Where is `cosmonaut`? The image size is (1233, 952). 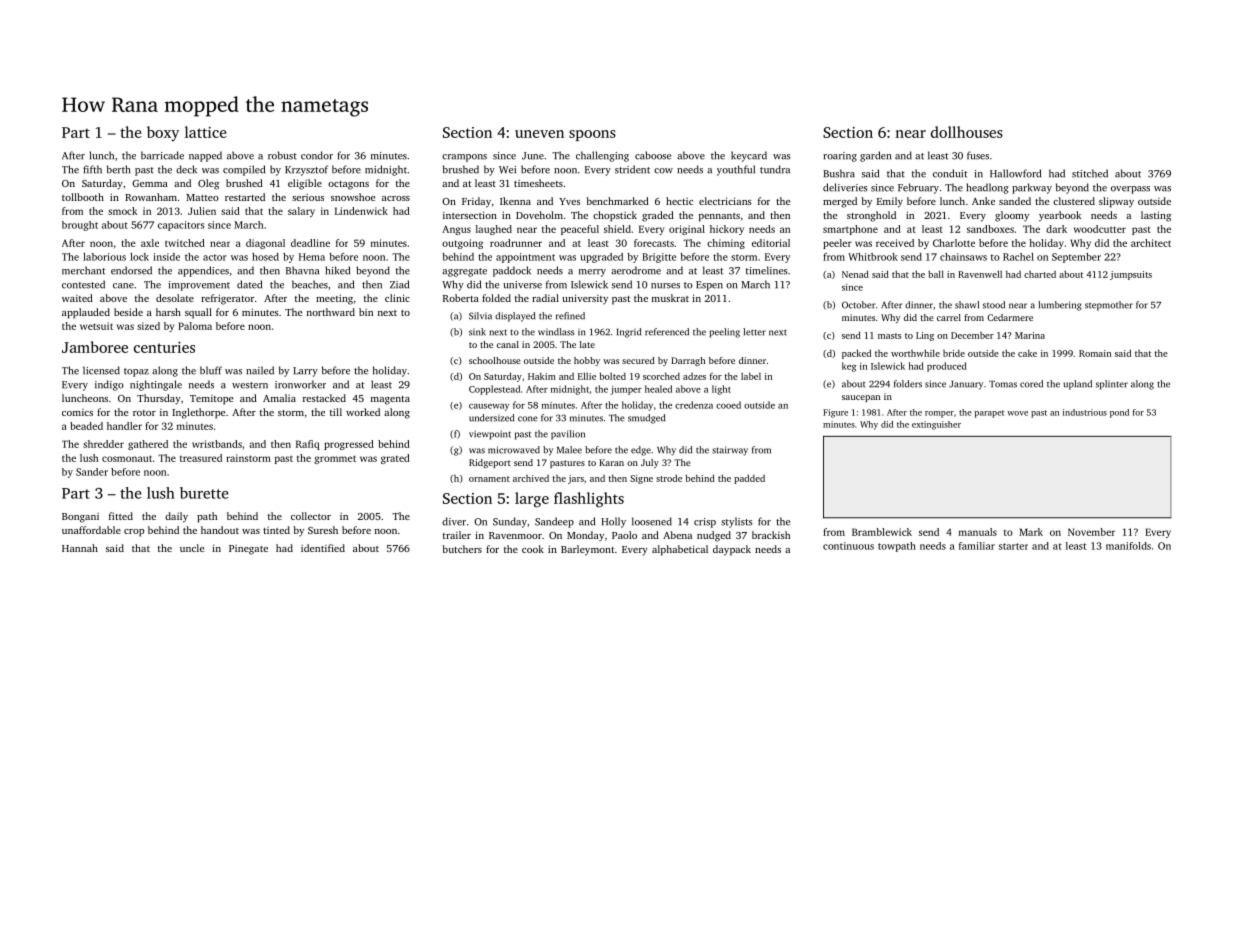 cosmonaut is located at coordinates (127, 458).
